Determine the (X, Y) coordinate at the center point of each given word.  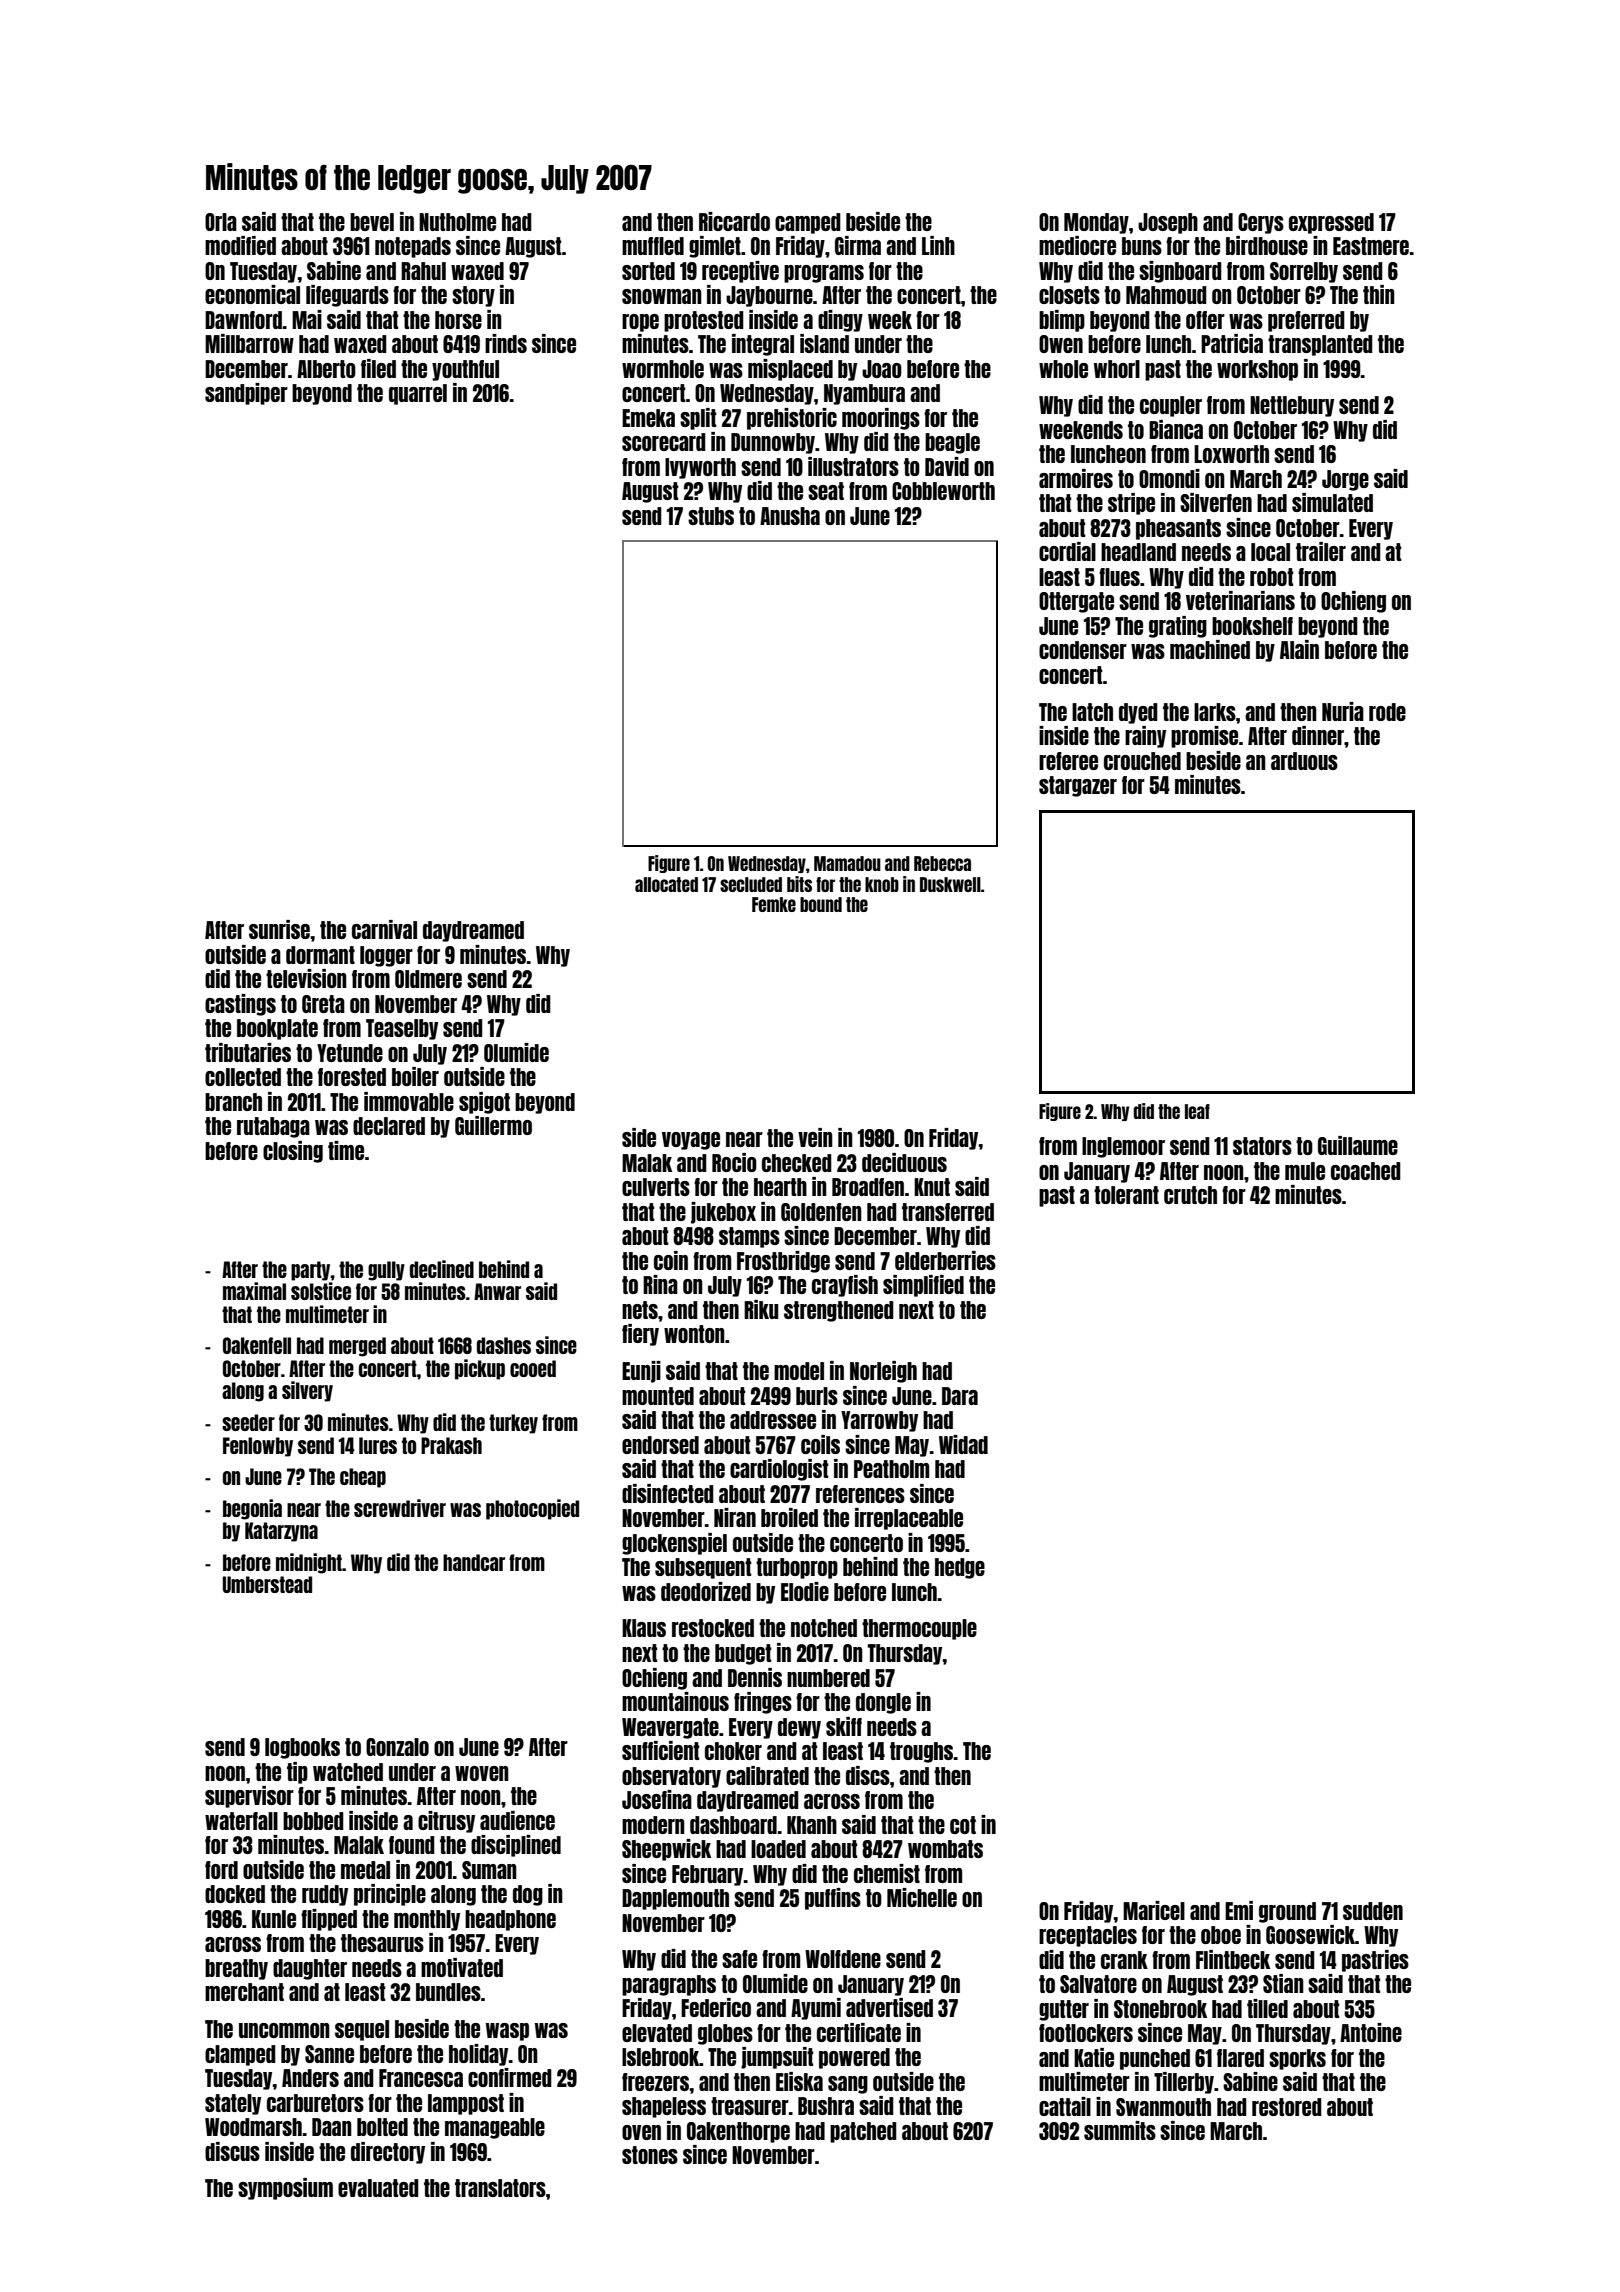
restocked (713, 1628)
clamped (240, 2055)
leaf (1197, 1111)
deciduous (904, 1162)
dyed (1138, 713)
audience (517, 1820)
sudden (1373, 1911)
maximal (254, 1291)
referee (1068, 761)
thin (1379, 294)
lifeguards (347, 296)
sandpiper (246, 394)
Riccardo (734, 221)
